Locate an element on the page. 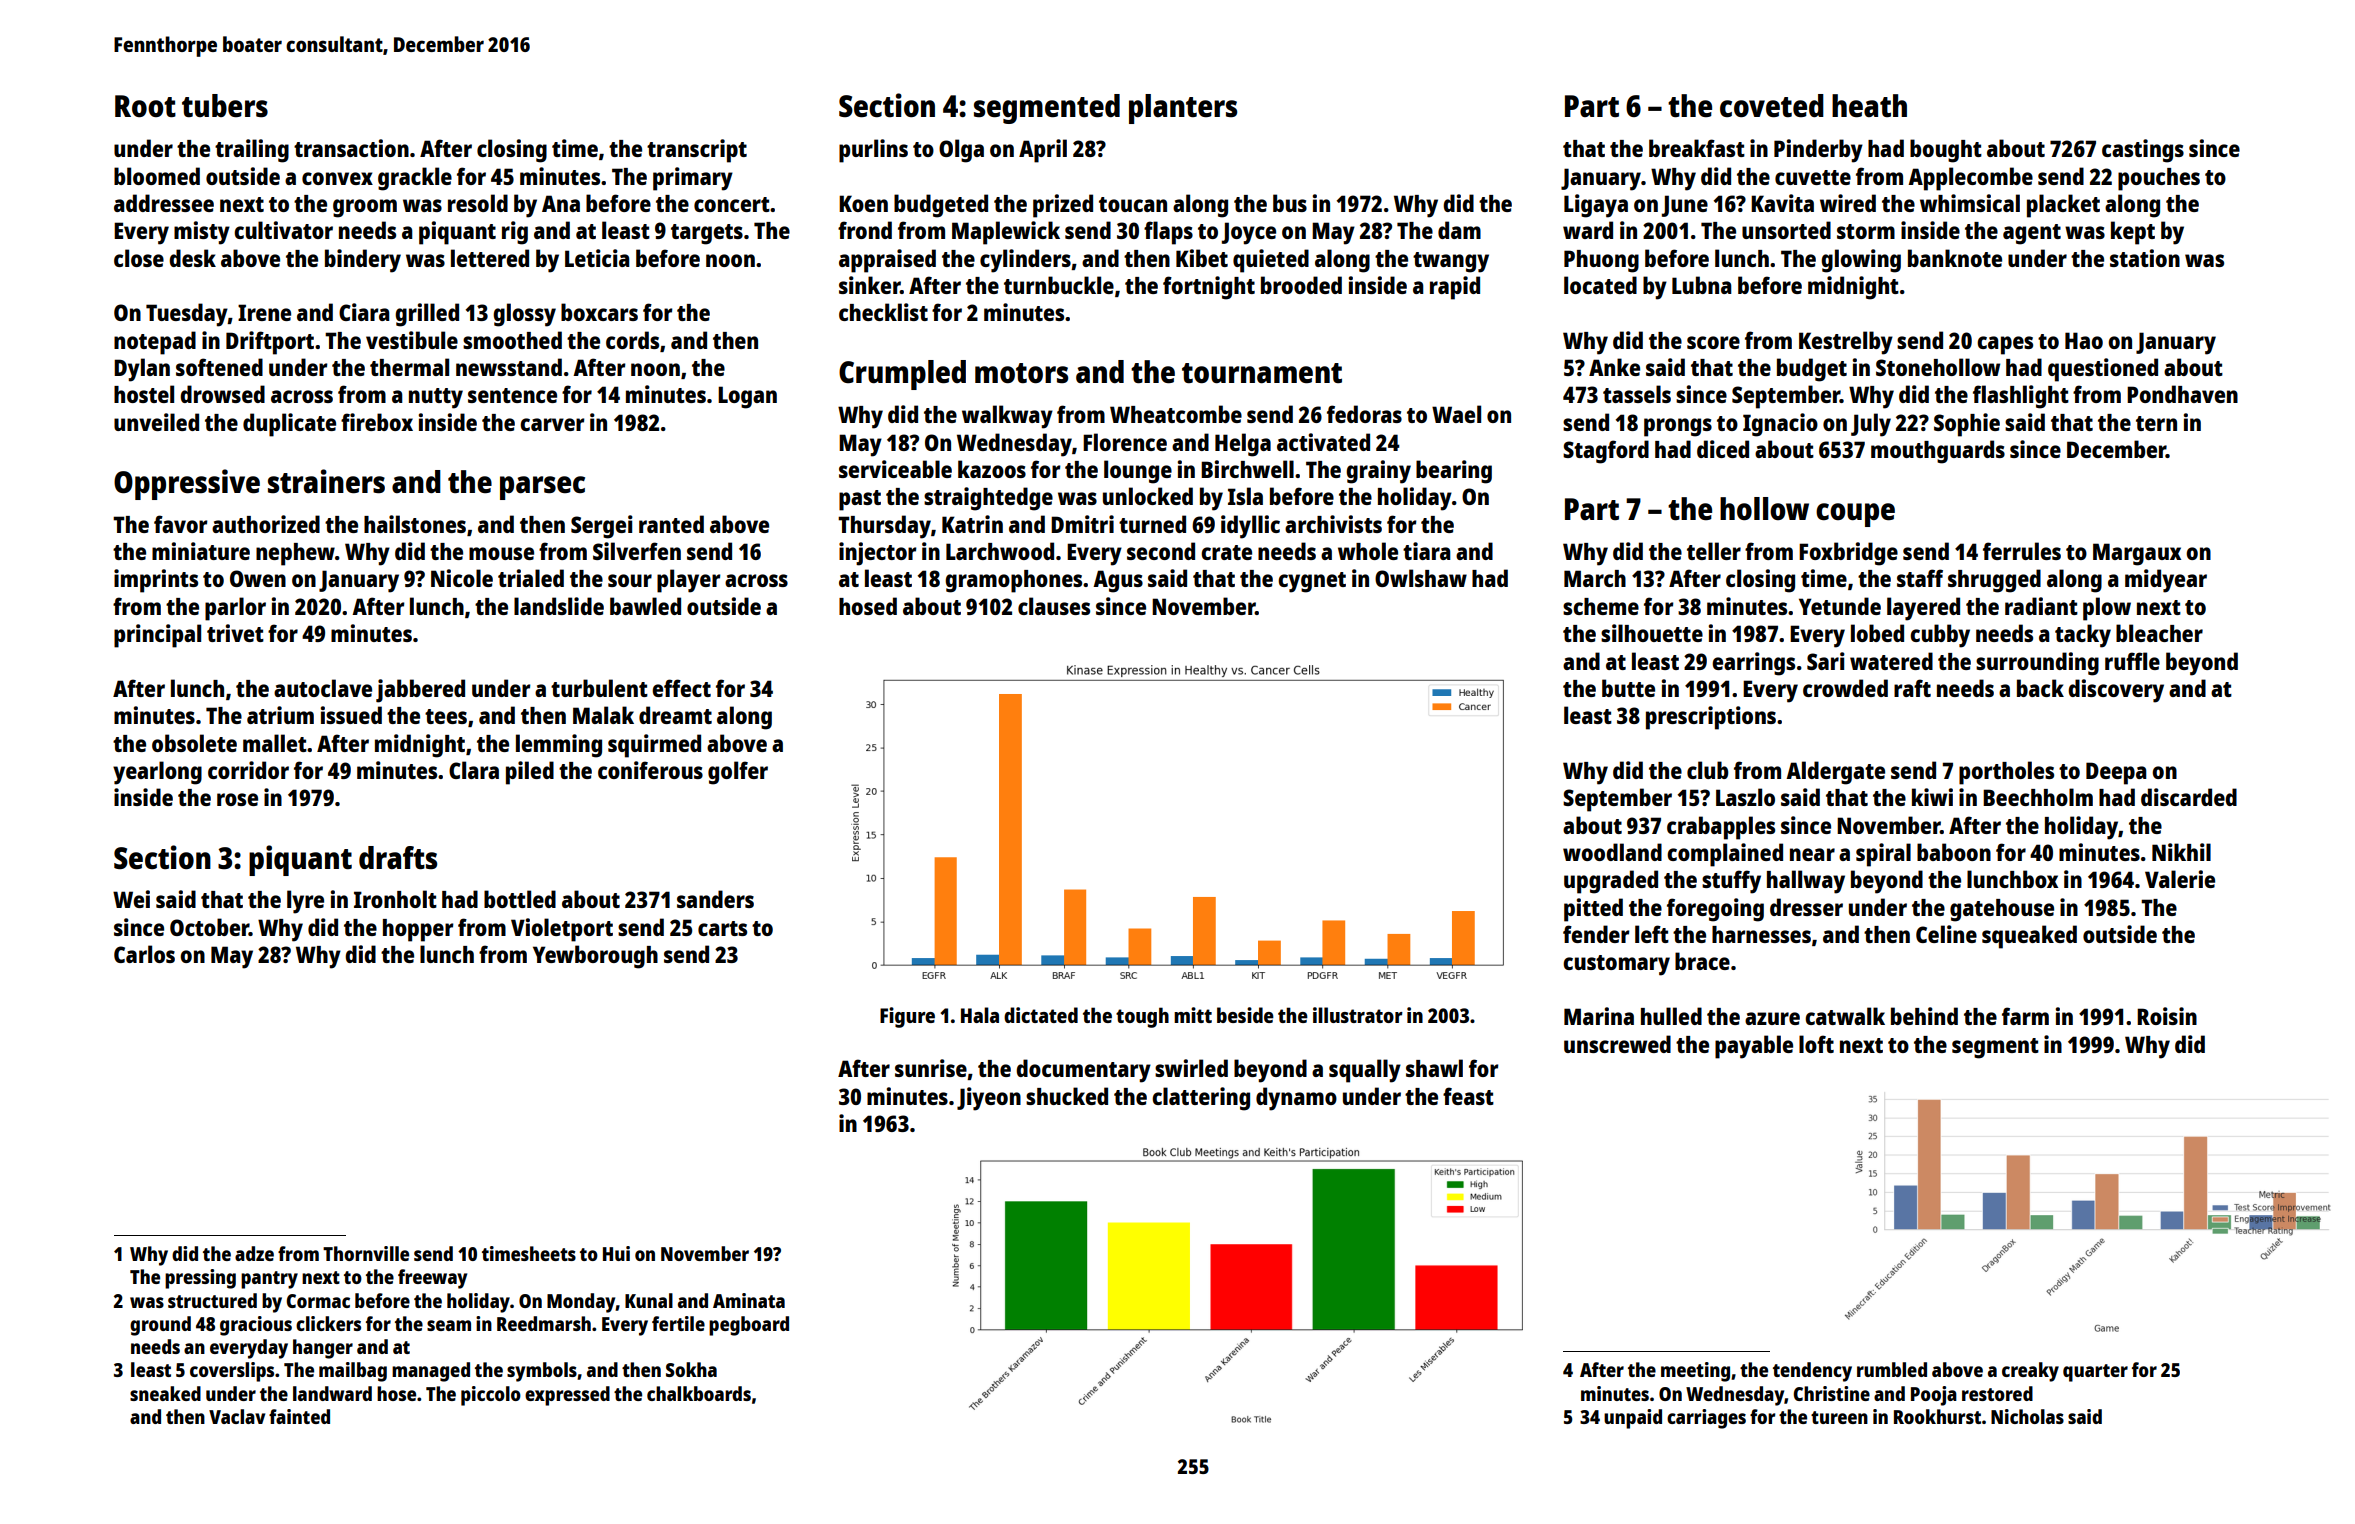 Image resolution: width=2355 pixels, height=1524 pixels. glossy is located at coordinates (524, 315).
